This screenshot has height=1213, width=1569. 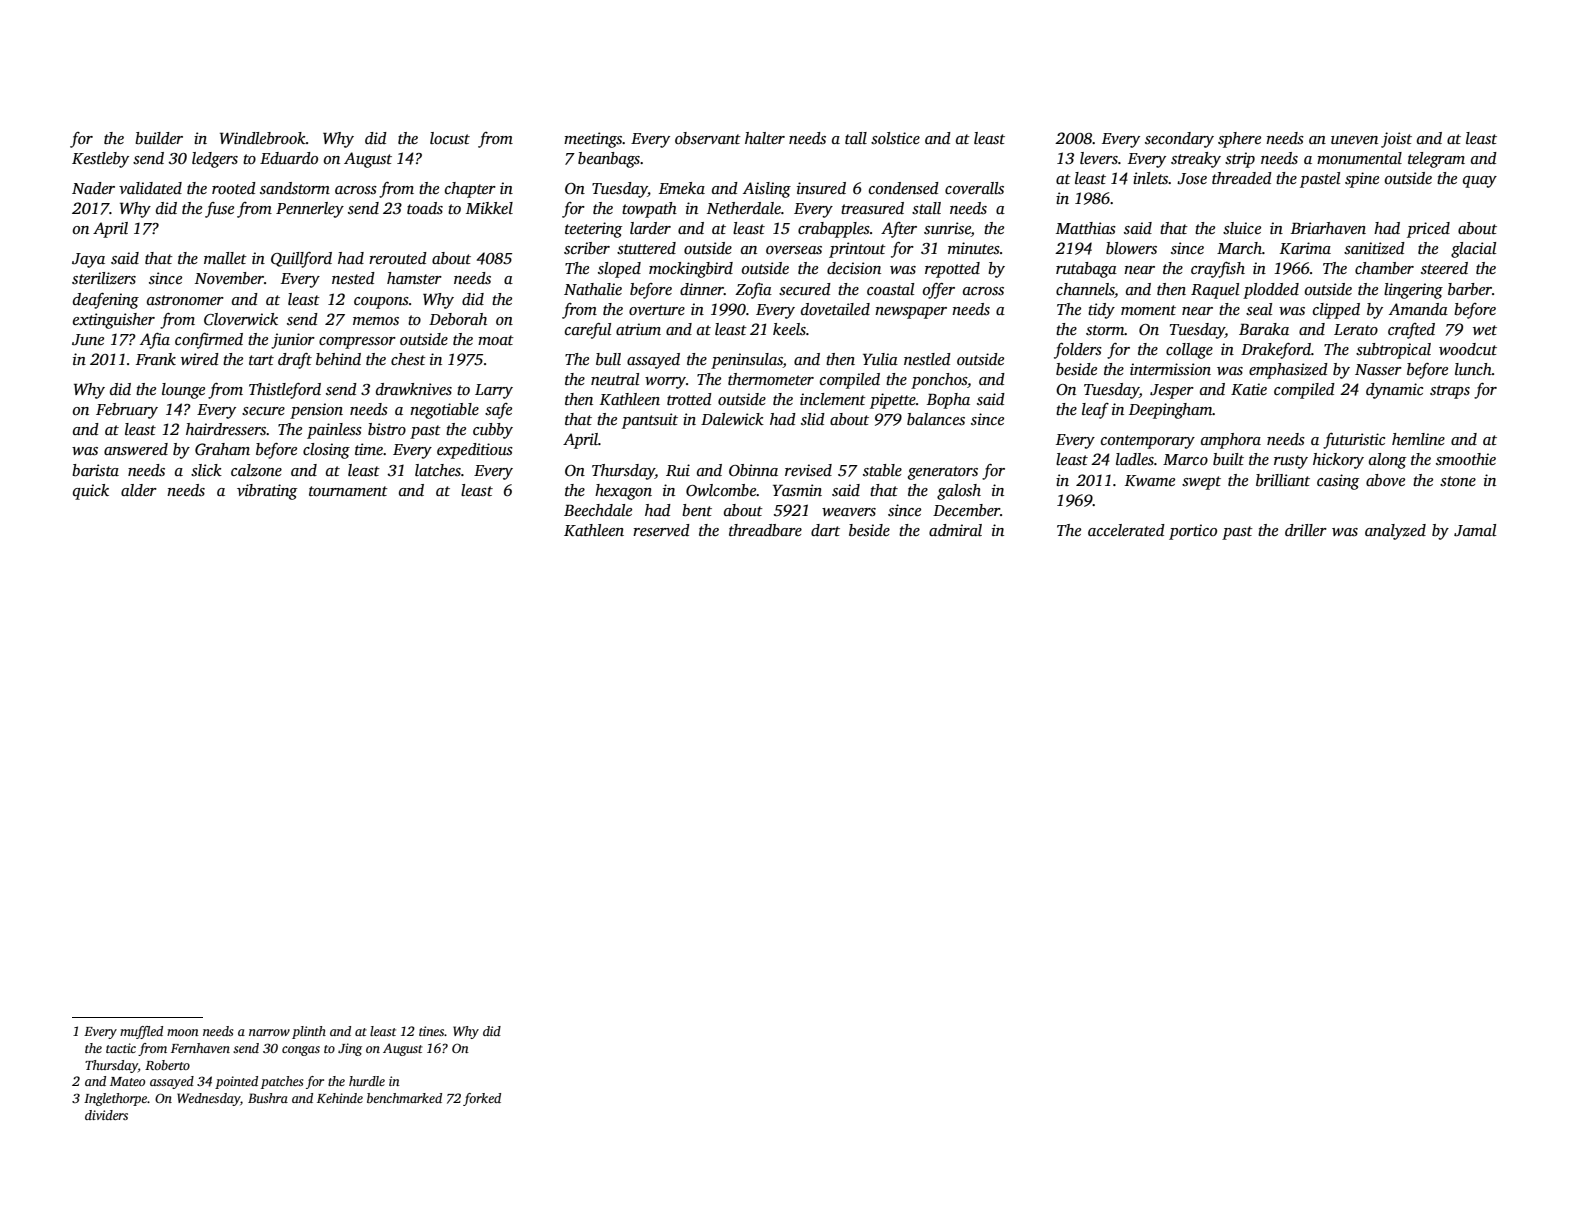 I want to click on builder, so click(x=159, y=138).
